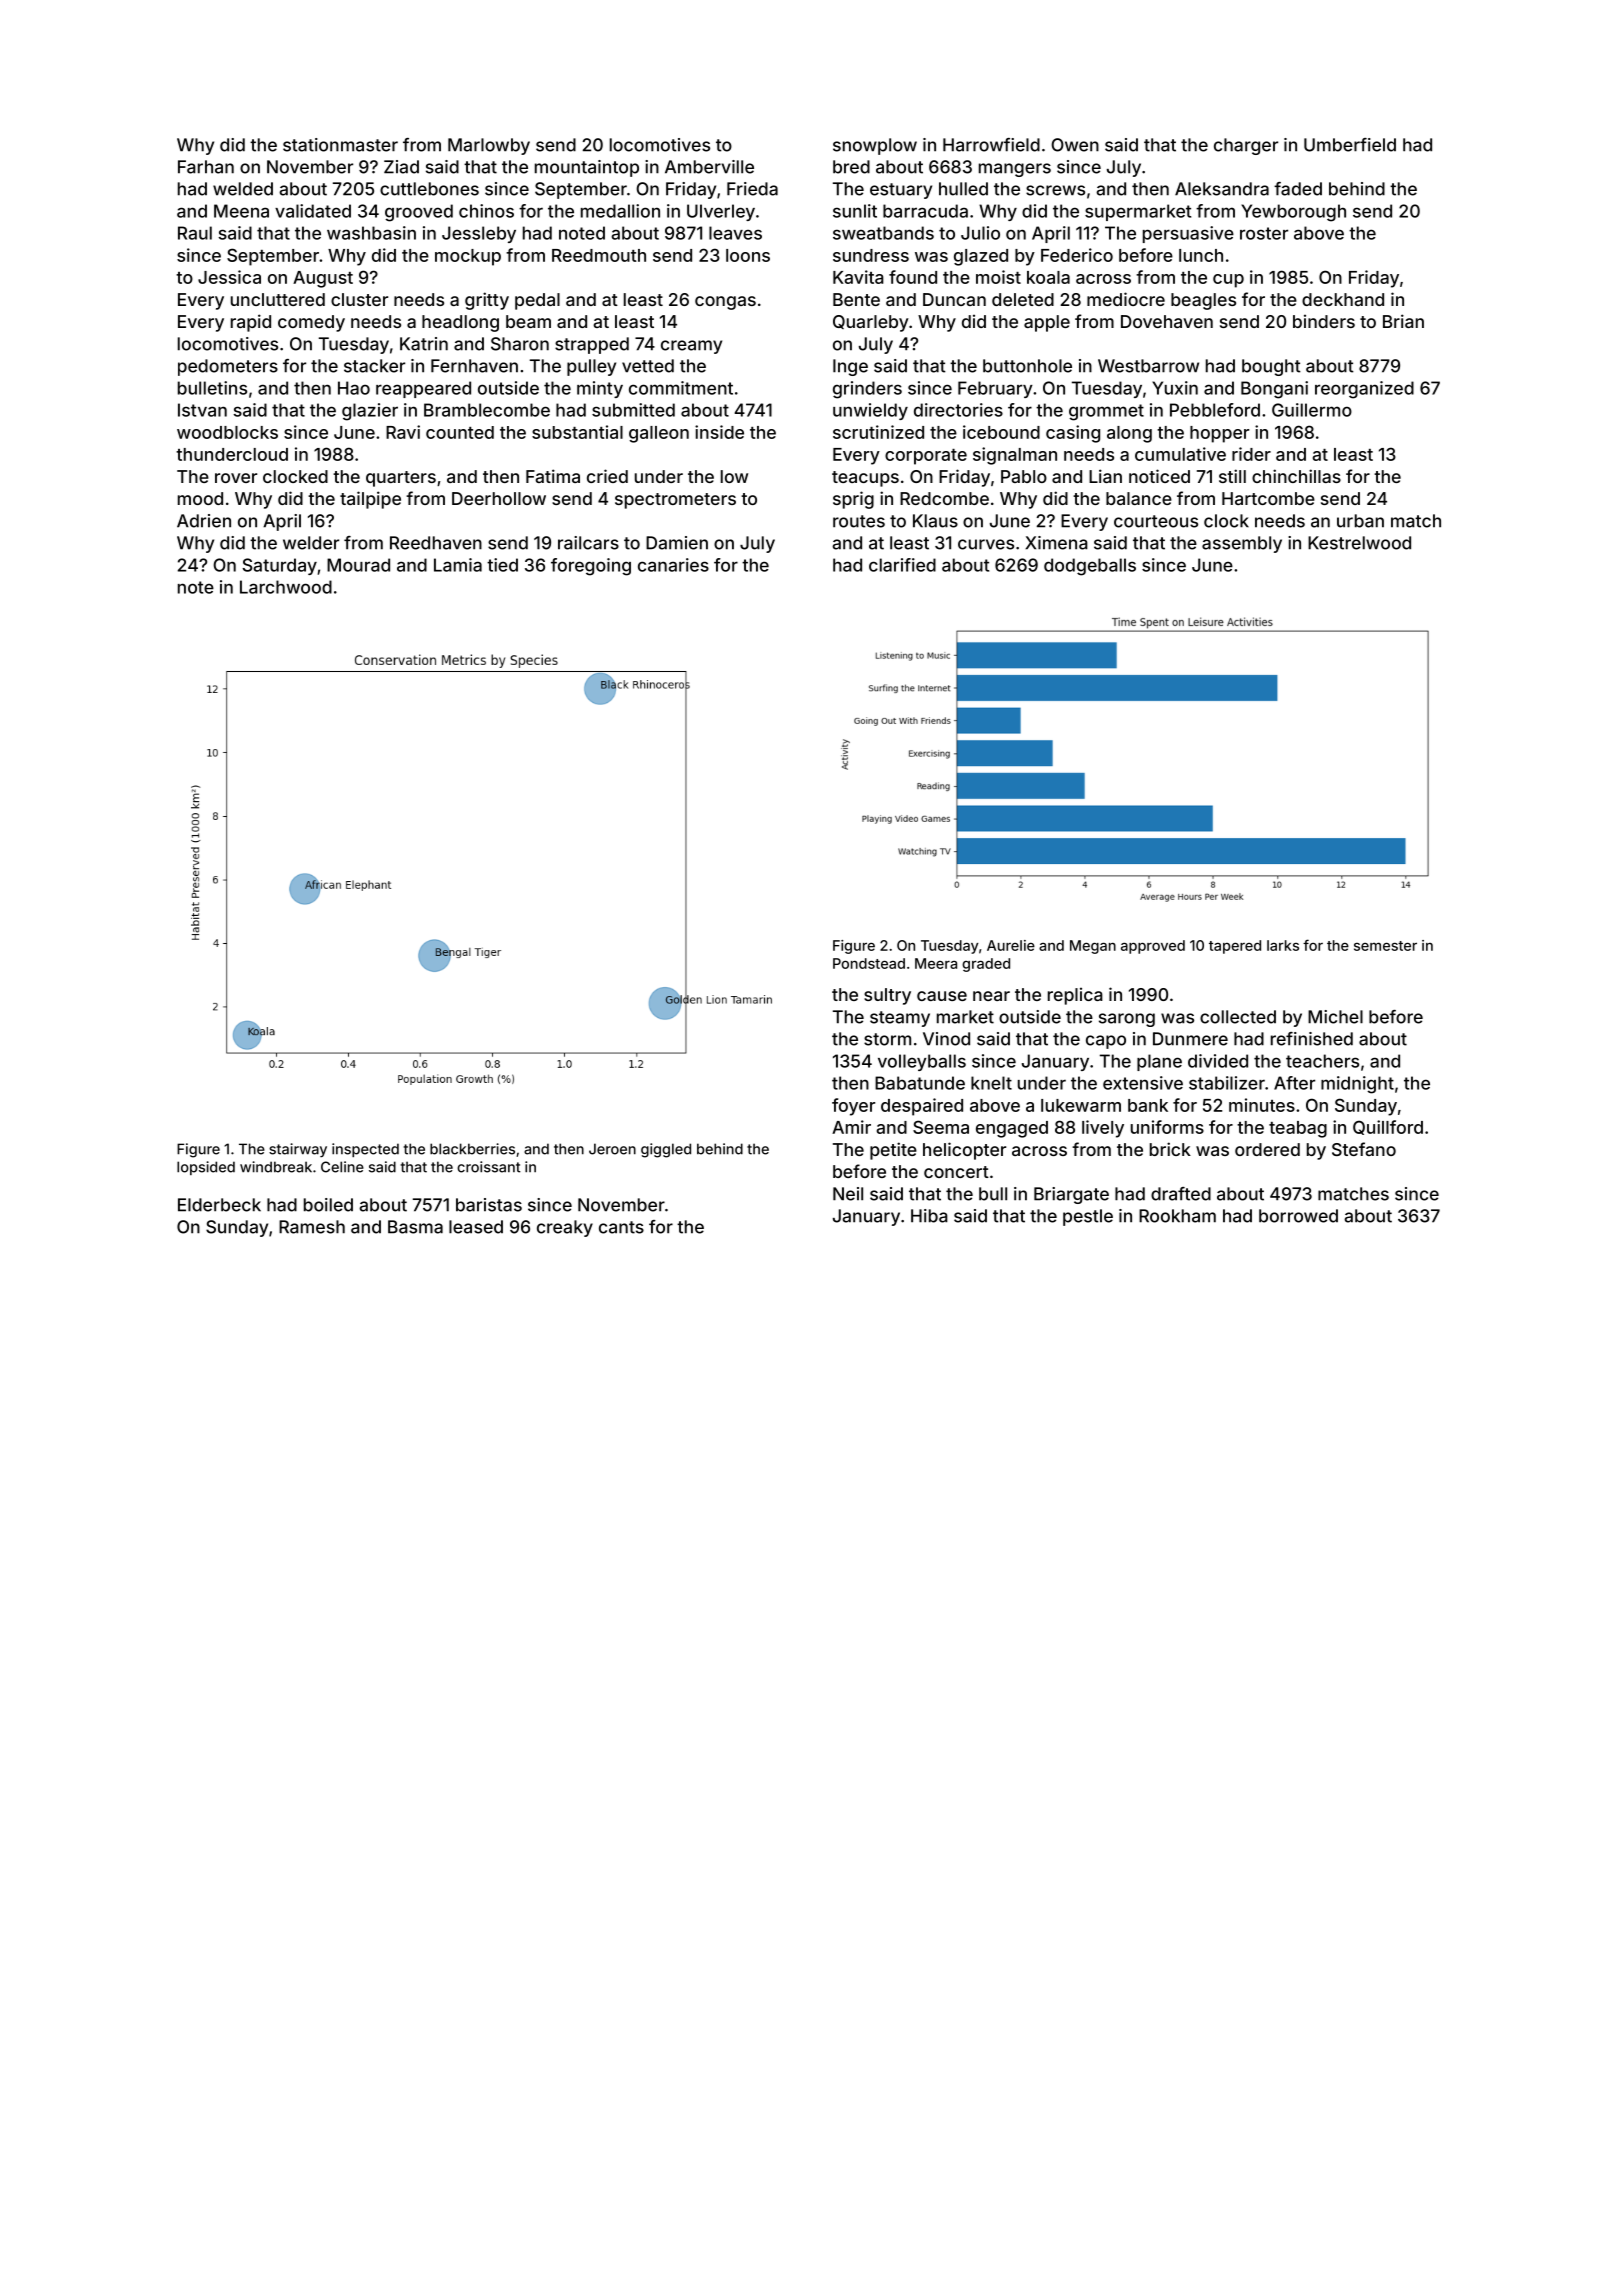  Describe the element at coordinates (1298, 1216) in the page. I see `borrowed` at that location.
